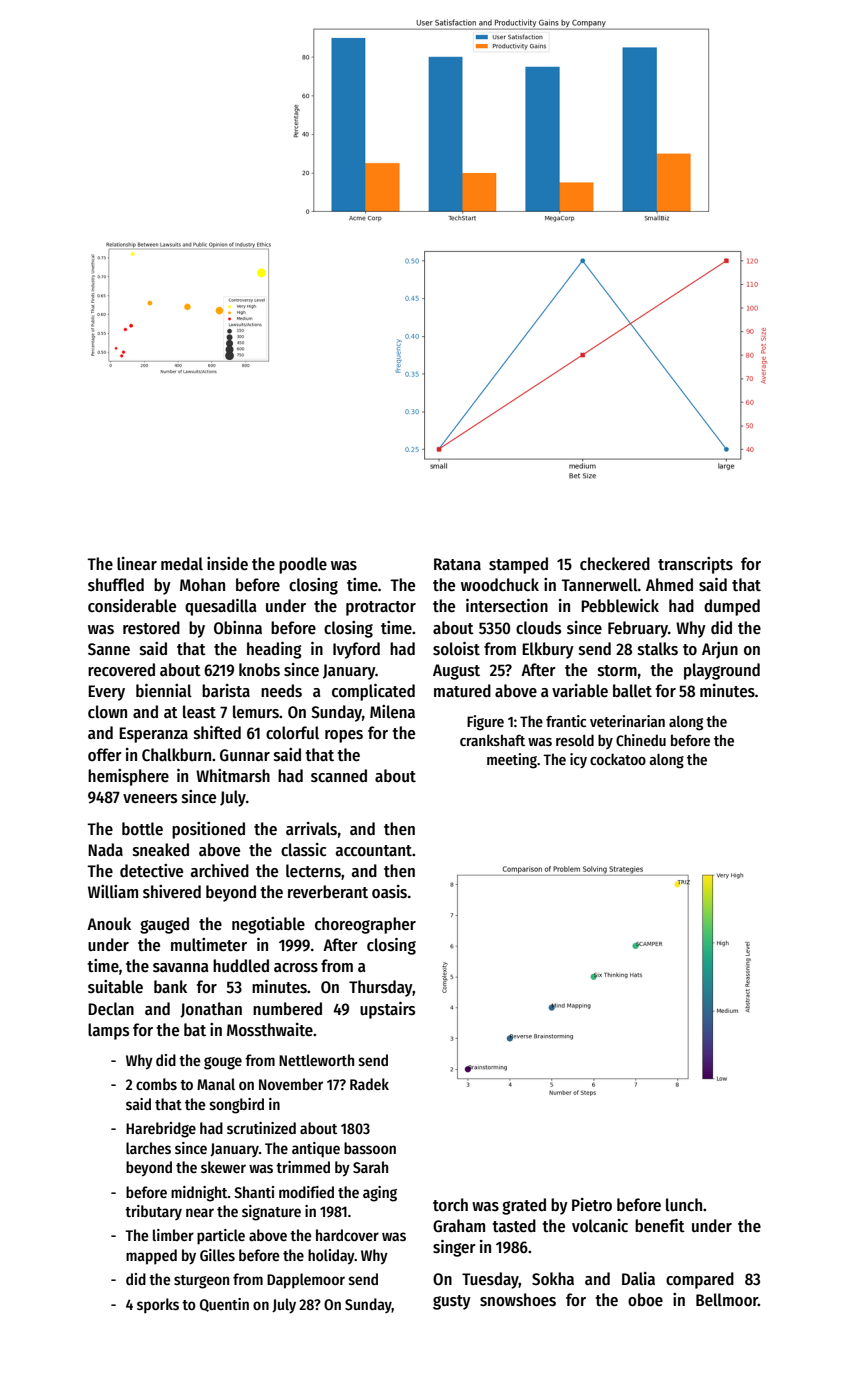 This screenshot has width=849, height=1400. What do you see at coordinates (524, 1206) in the screenshot?
I see `grated` at bounding box center [524, 1206].
